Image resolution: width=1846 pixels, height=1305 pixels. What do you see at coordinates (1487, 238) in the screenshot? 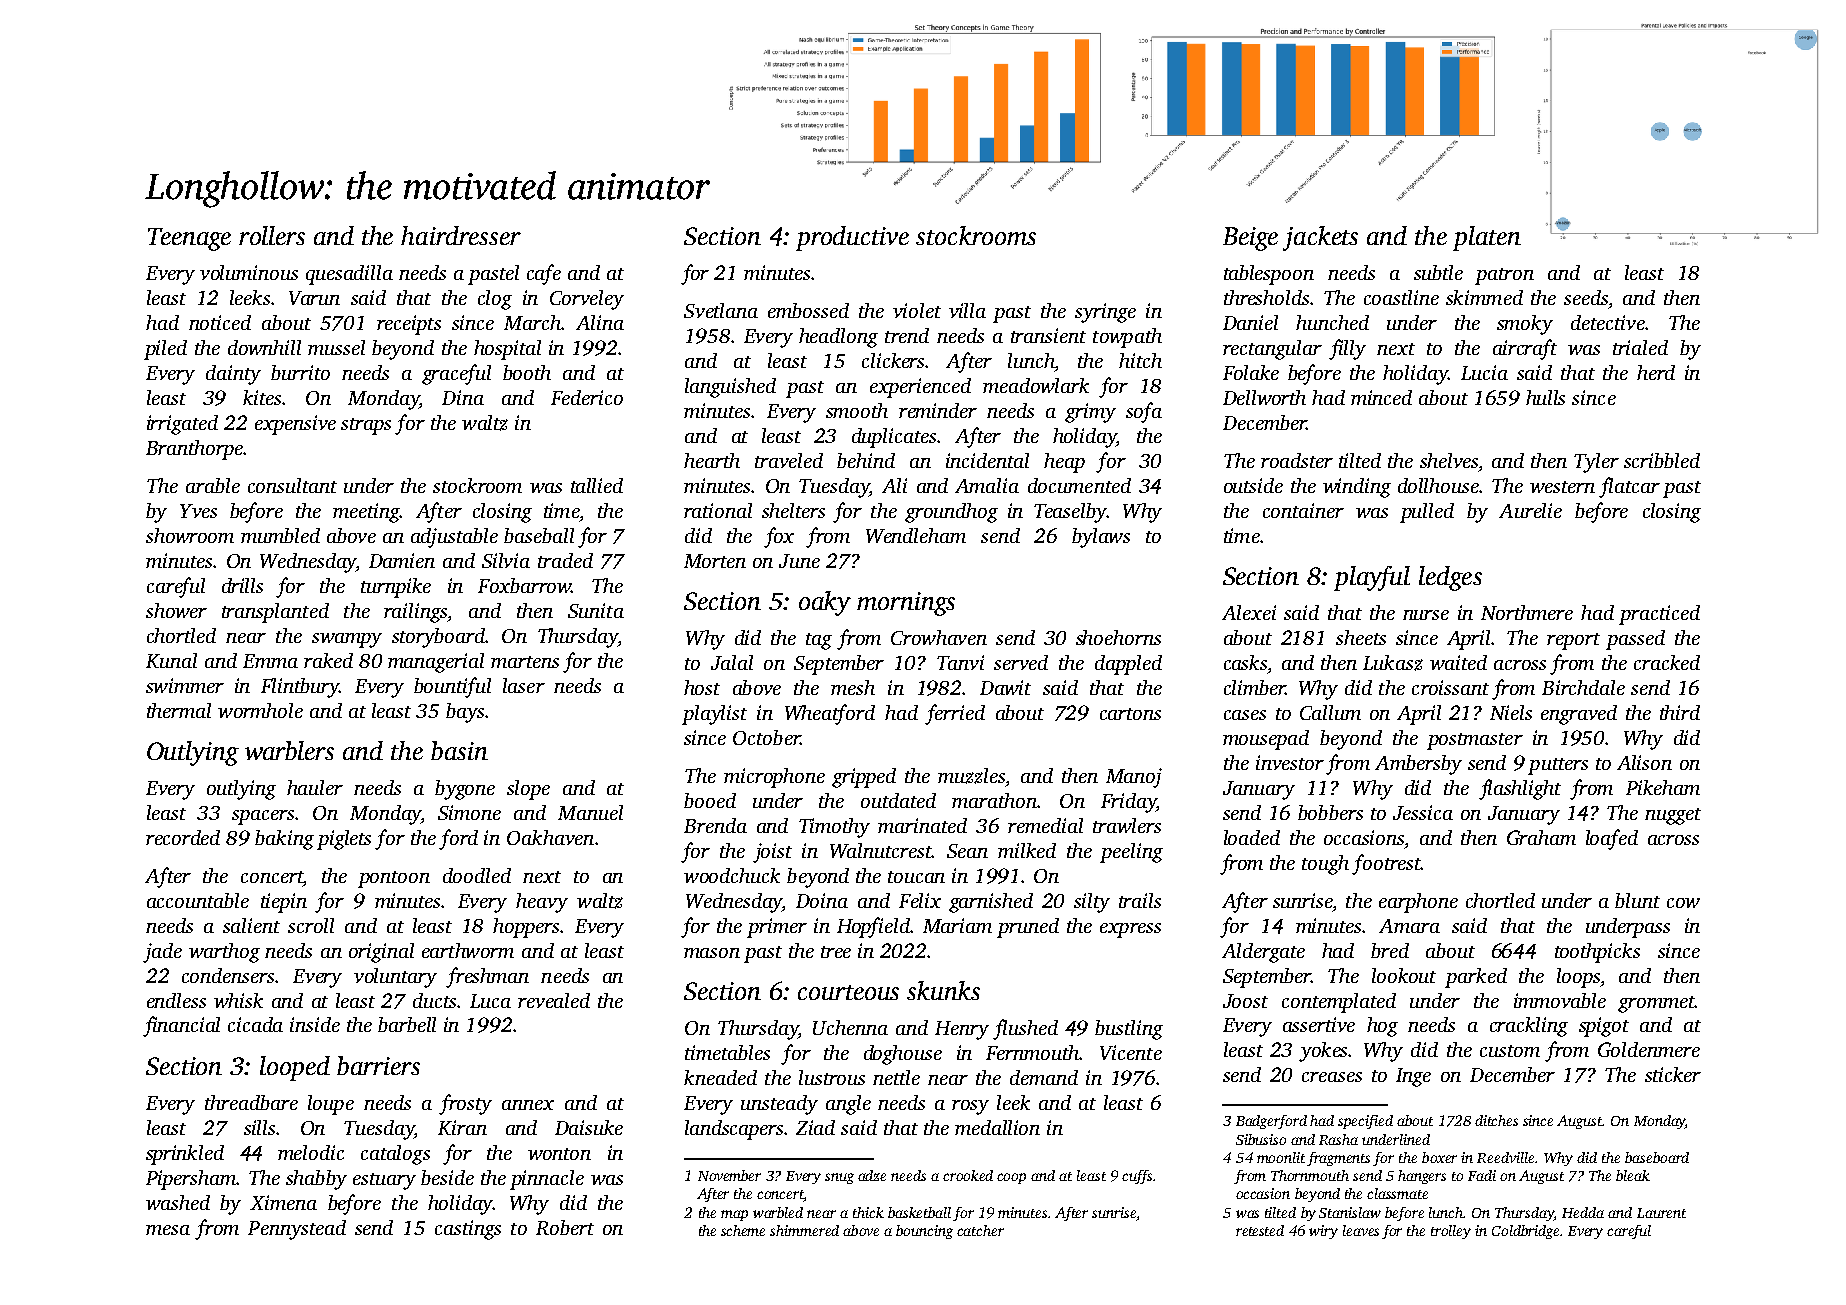
I see `platen` at bounding box center [1487, 238].
